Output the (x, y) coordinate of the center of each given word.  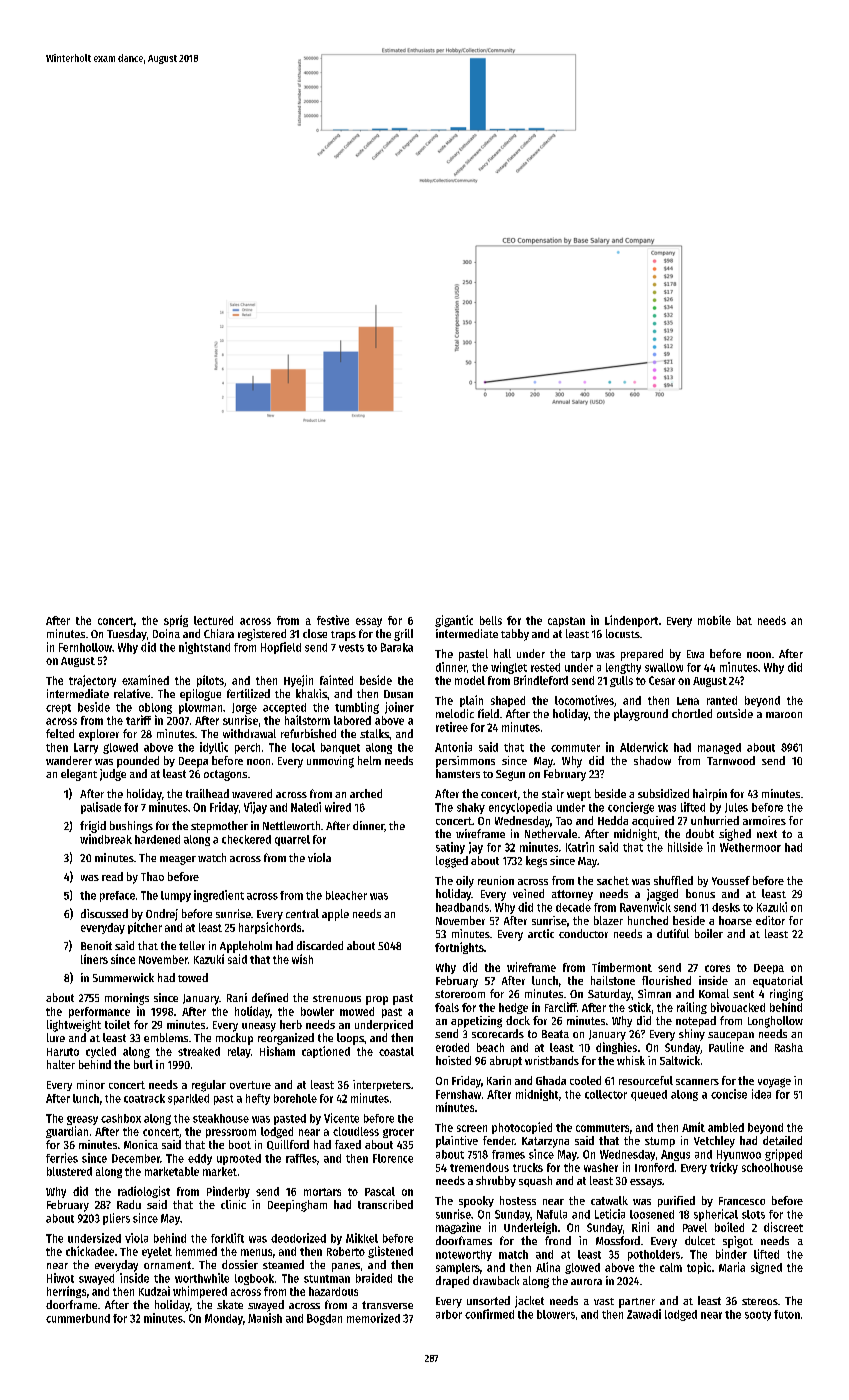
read (112, 876)
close (315, 633)
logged (452, 862)
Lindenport (631, 621)
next (767, 834)
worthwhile (202, 1278)
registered (262, 635)
